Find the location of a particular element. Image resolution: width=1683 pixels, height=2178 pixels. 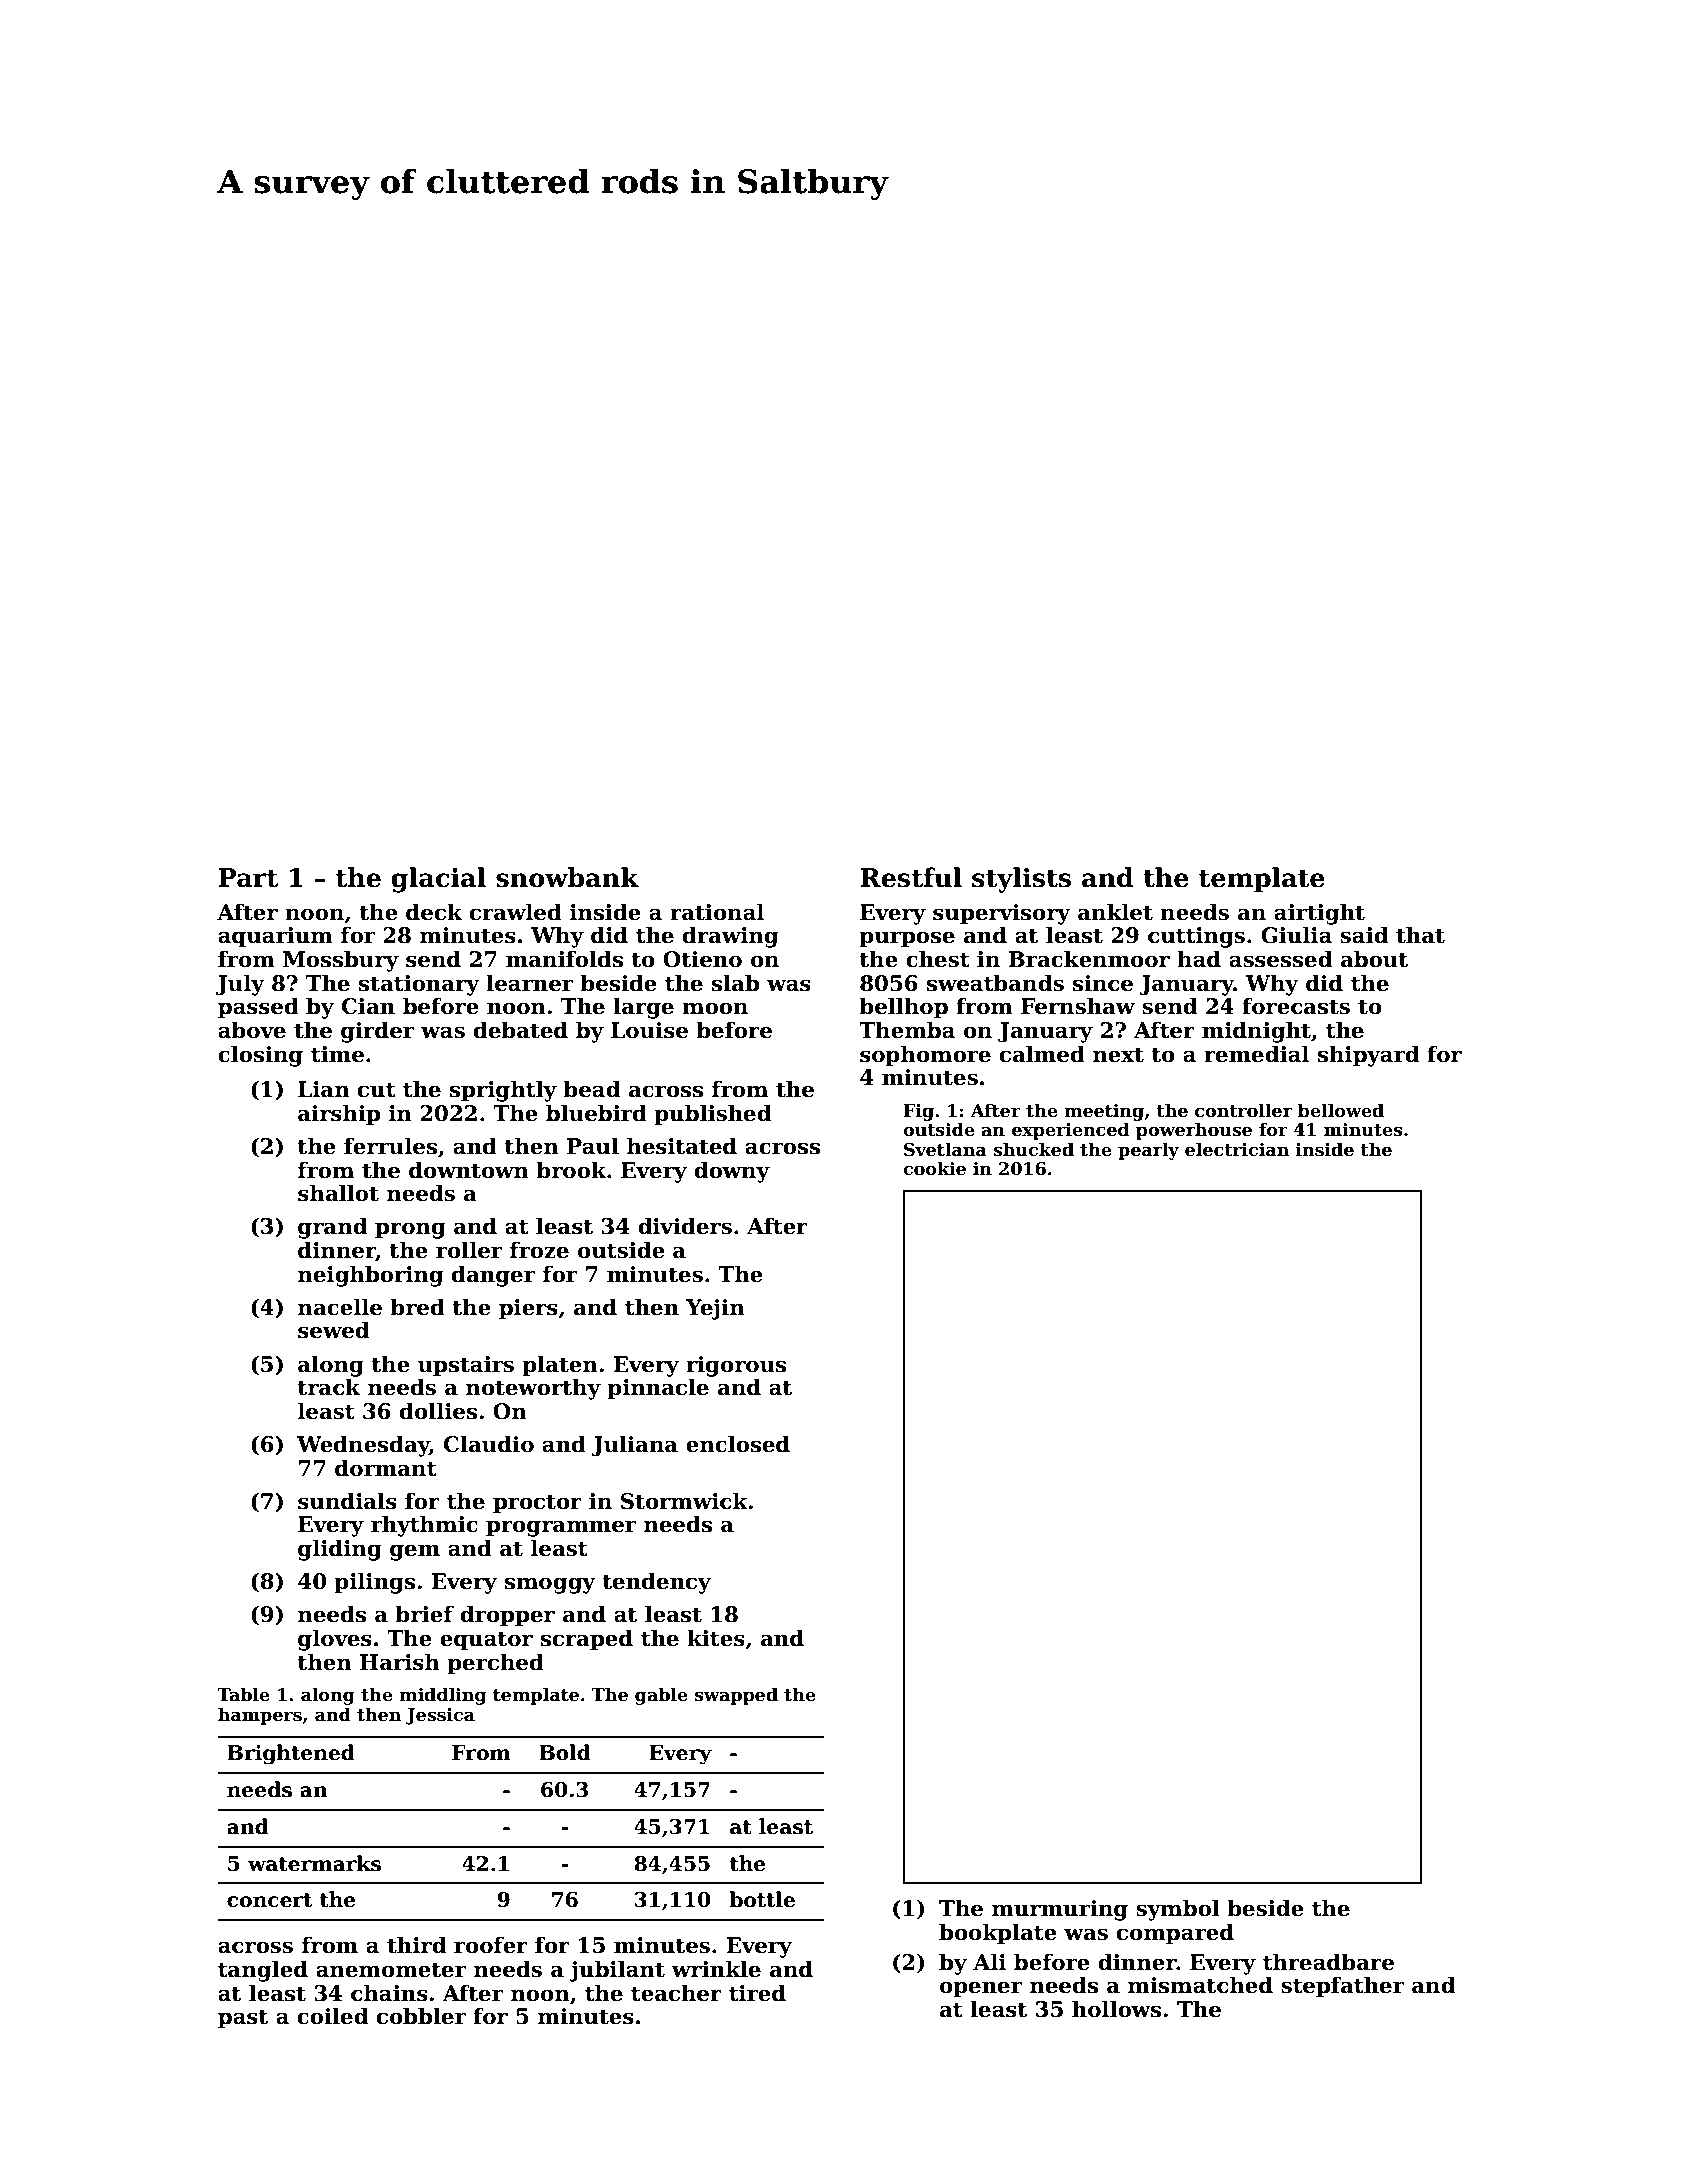

pearly is located at coordinates (1148, 1151).
